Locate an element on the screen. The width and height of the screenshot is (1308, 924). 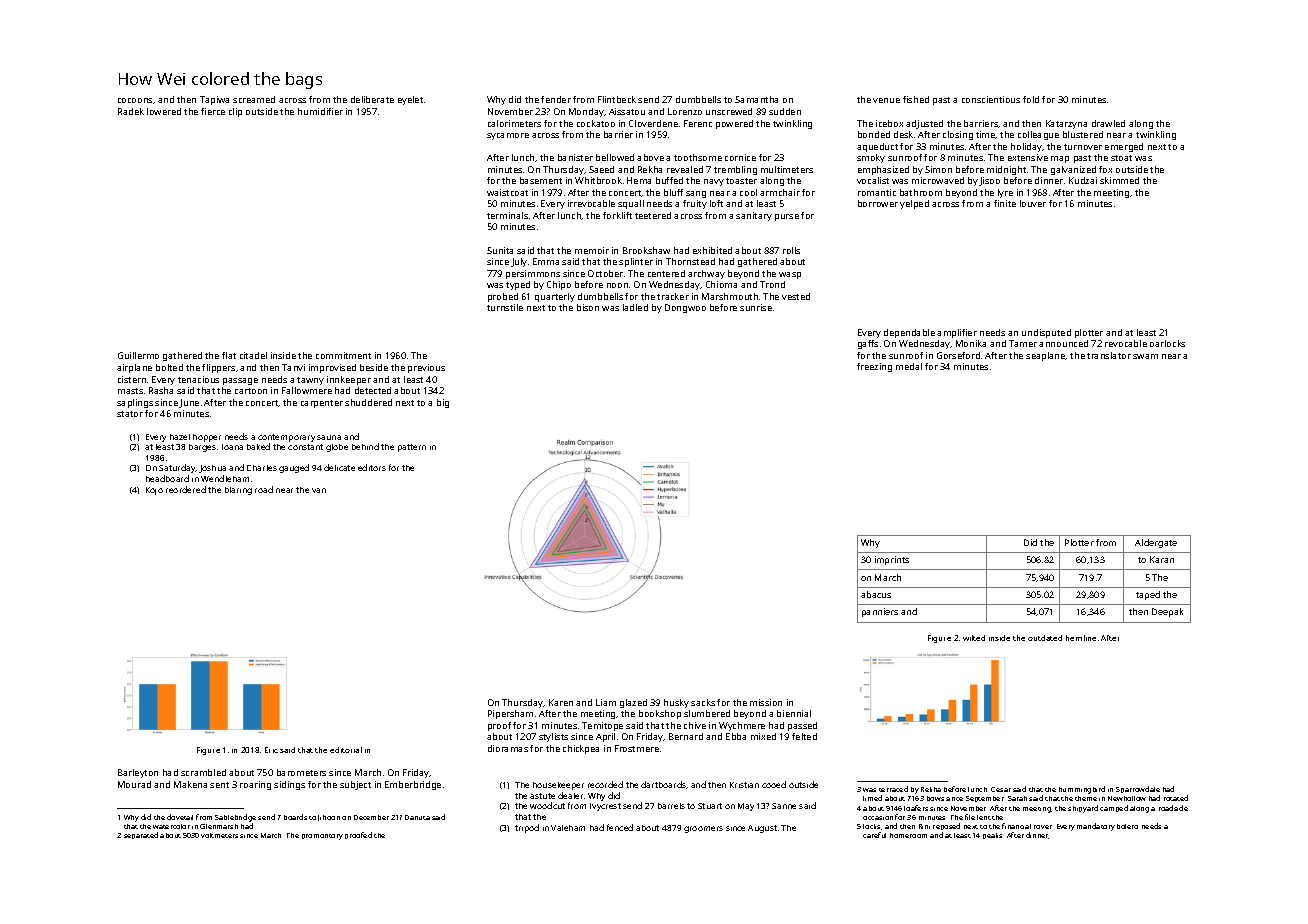
dependable is located at coordinates (909, 333).
